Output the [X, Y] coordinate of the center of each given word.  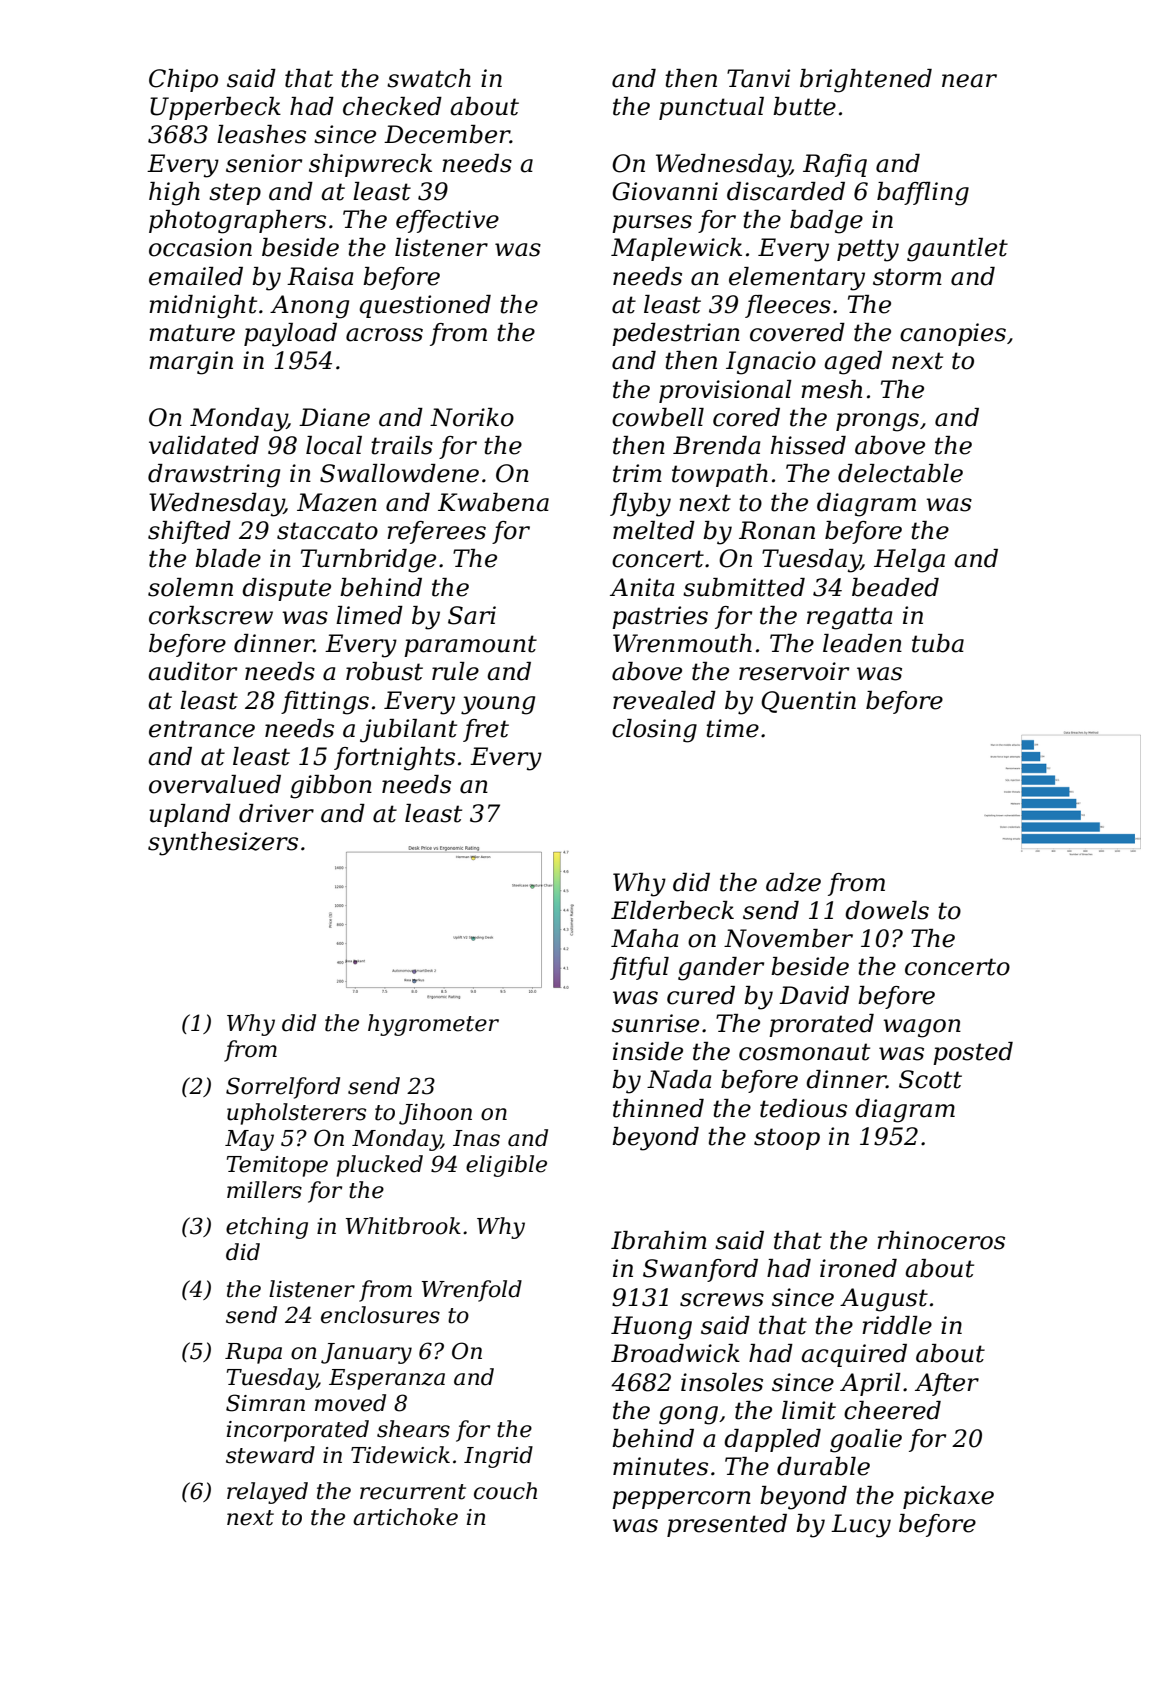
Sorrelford [283, 1088]
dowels [887, 910]
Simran [265, 1403]
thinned [658, 1108]
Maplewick [676, 249]
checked [392, 106]
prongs [877, 422]
